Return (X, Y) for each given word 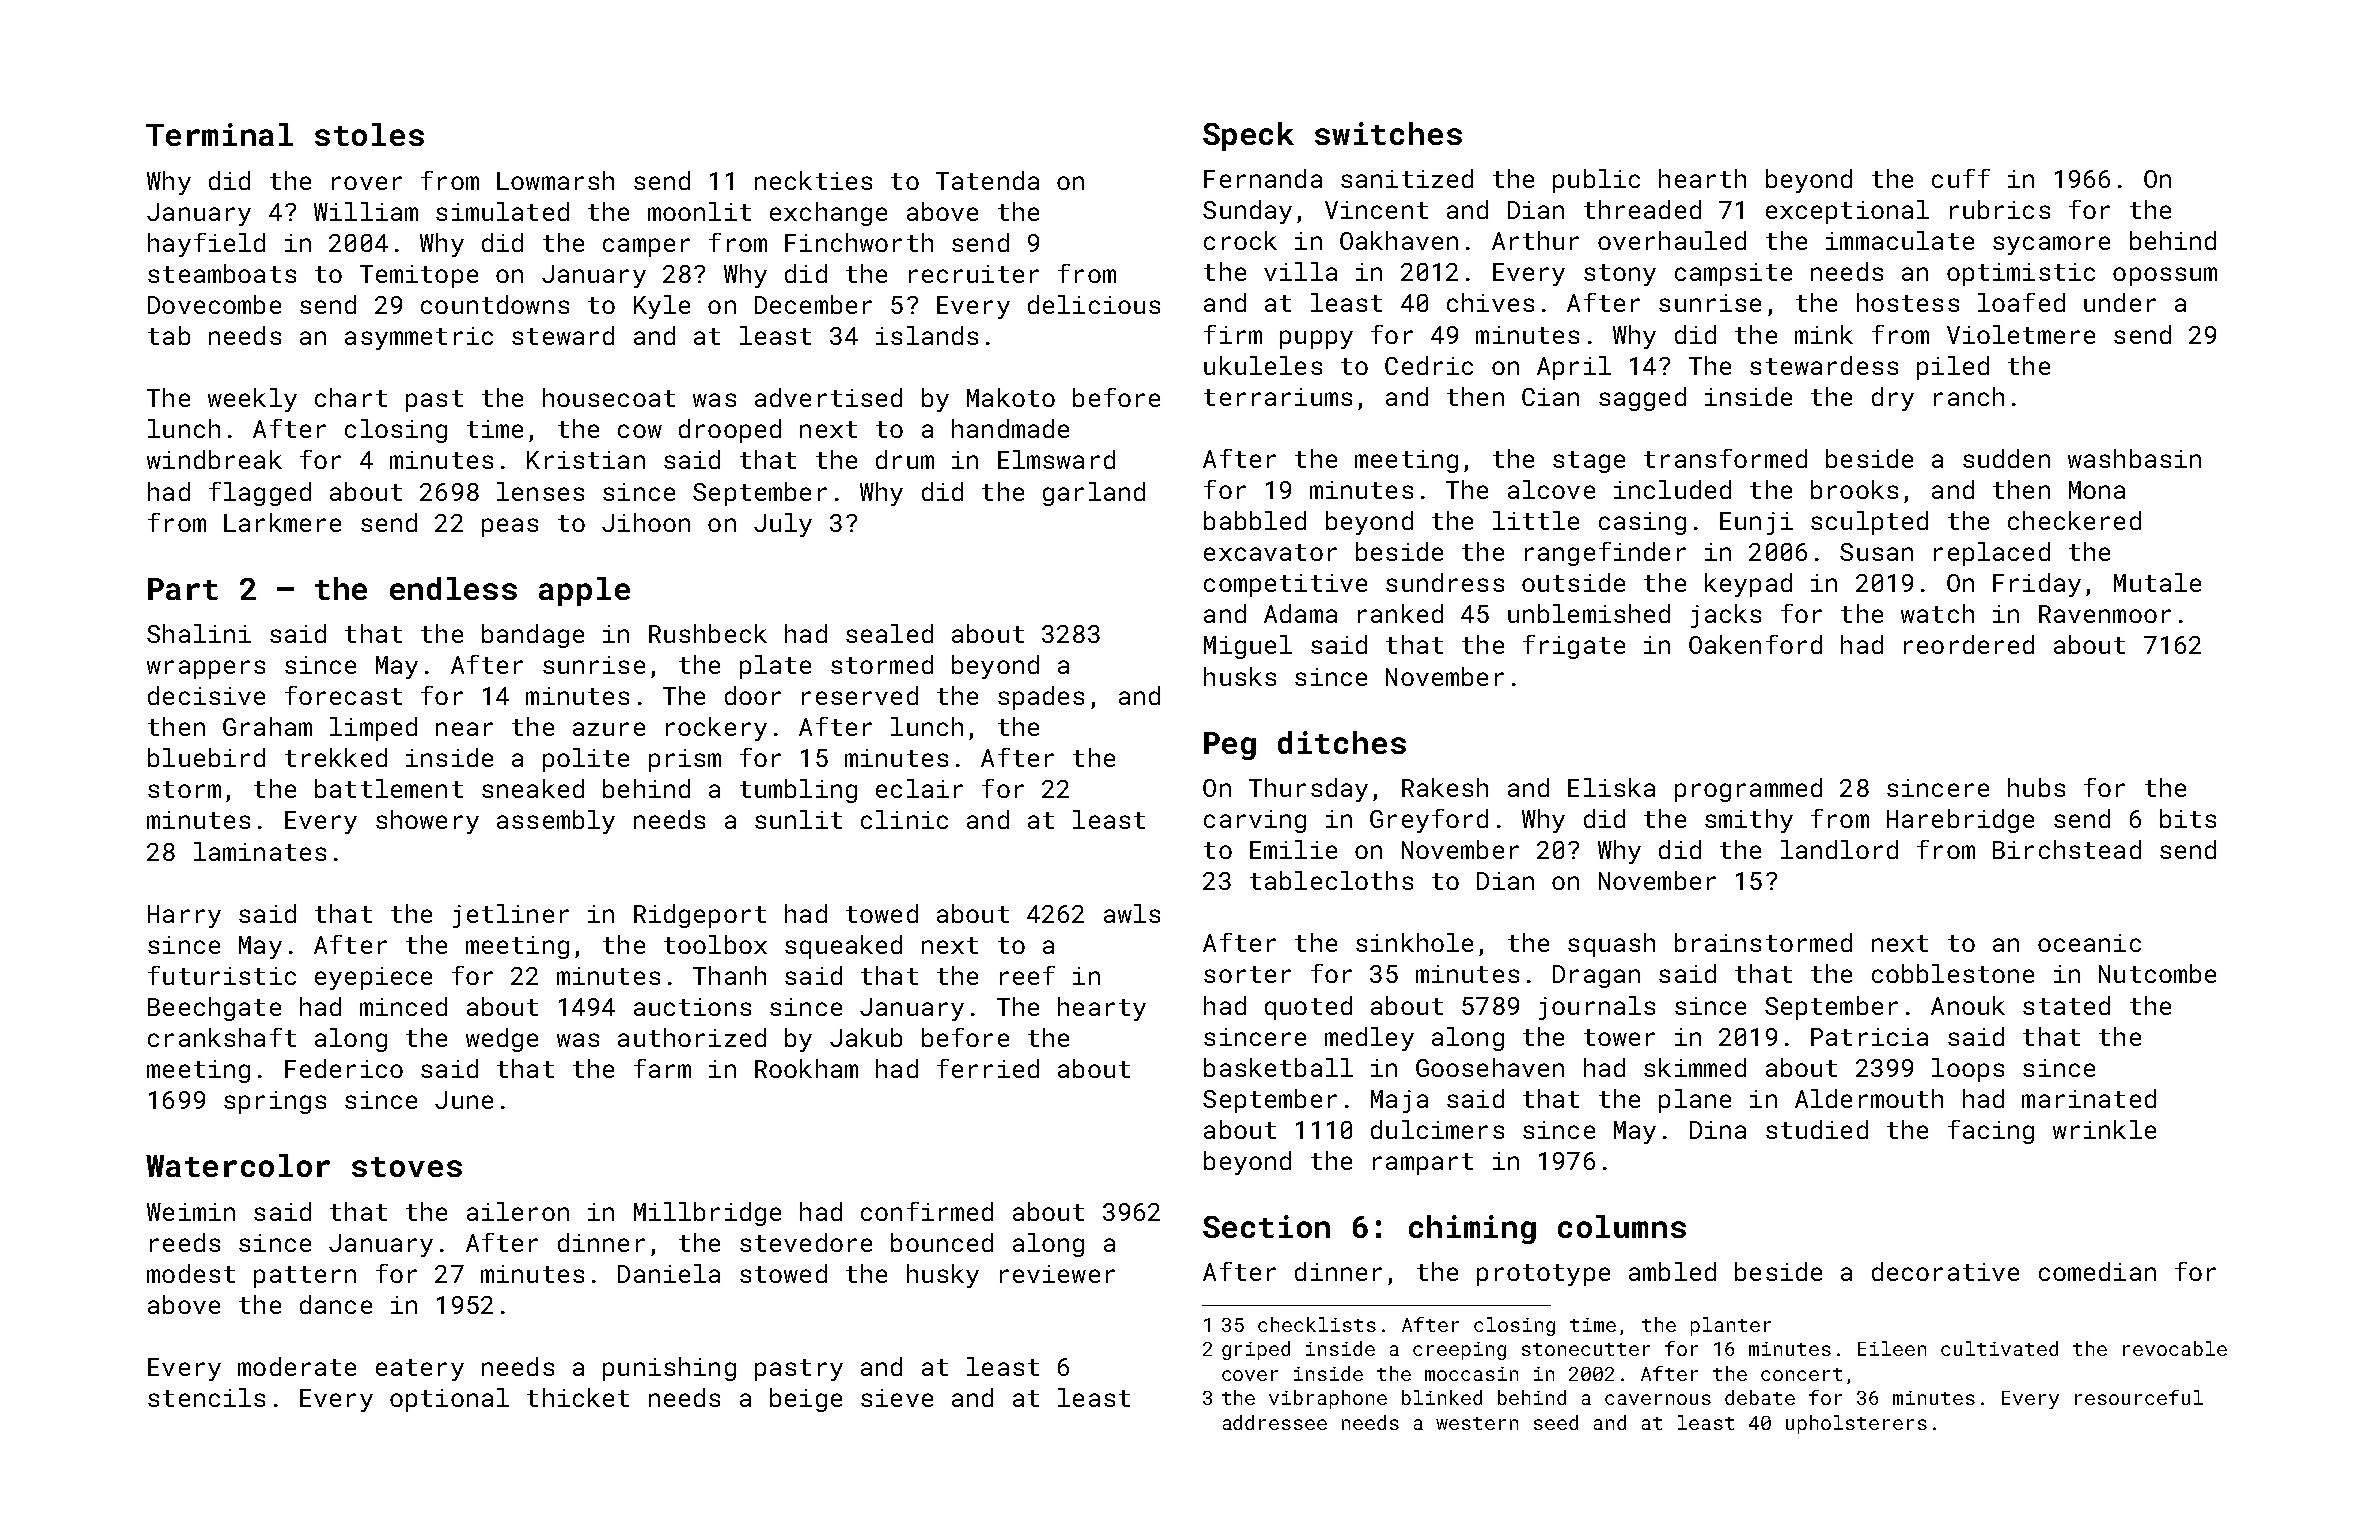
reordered (1969, 644)
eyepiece (373, 978)
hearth (1702, 178)
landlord (1839, 849)
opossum (2165, 276)
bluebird (206, 757)
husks (1240, 676)
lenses (540, 491)
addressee (1275, 1422)
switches (1388, 133)
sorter (1247, 974)
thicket (578, 1397)
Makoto (1011, 397)
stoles (369, 134)
